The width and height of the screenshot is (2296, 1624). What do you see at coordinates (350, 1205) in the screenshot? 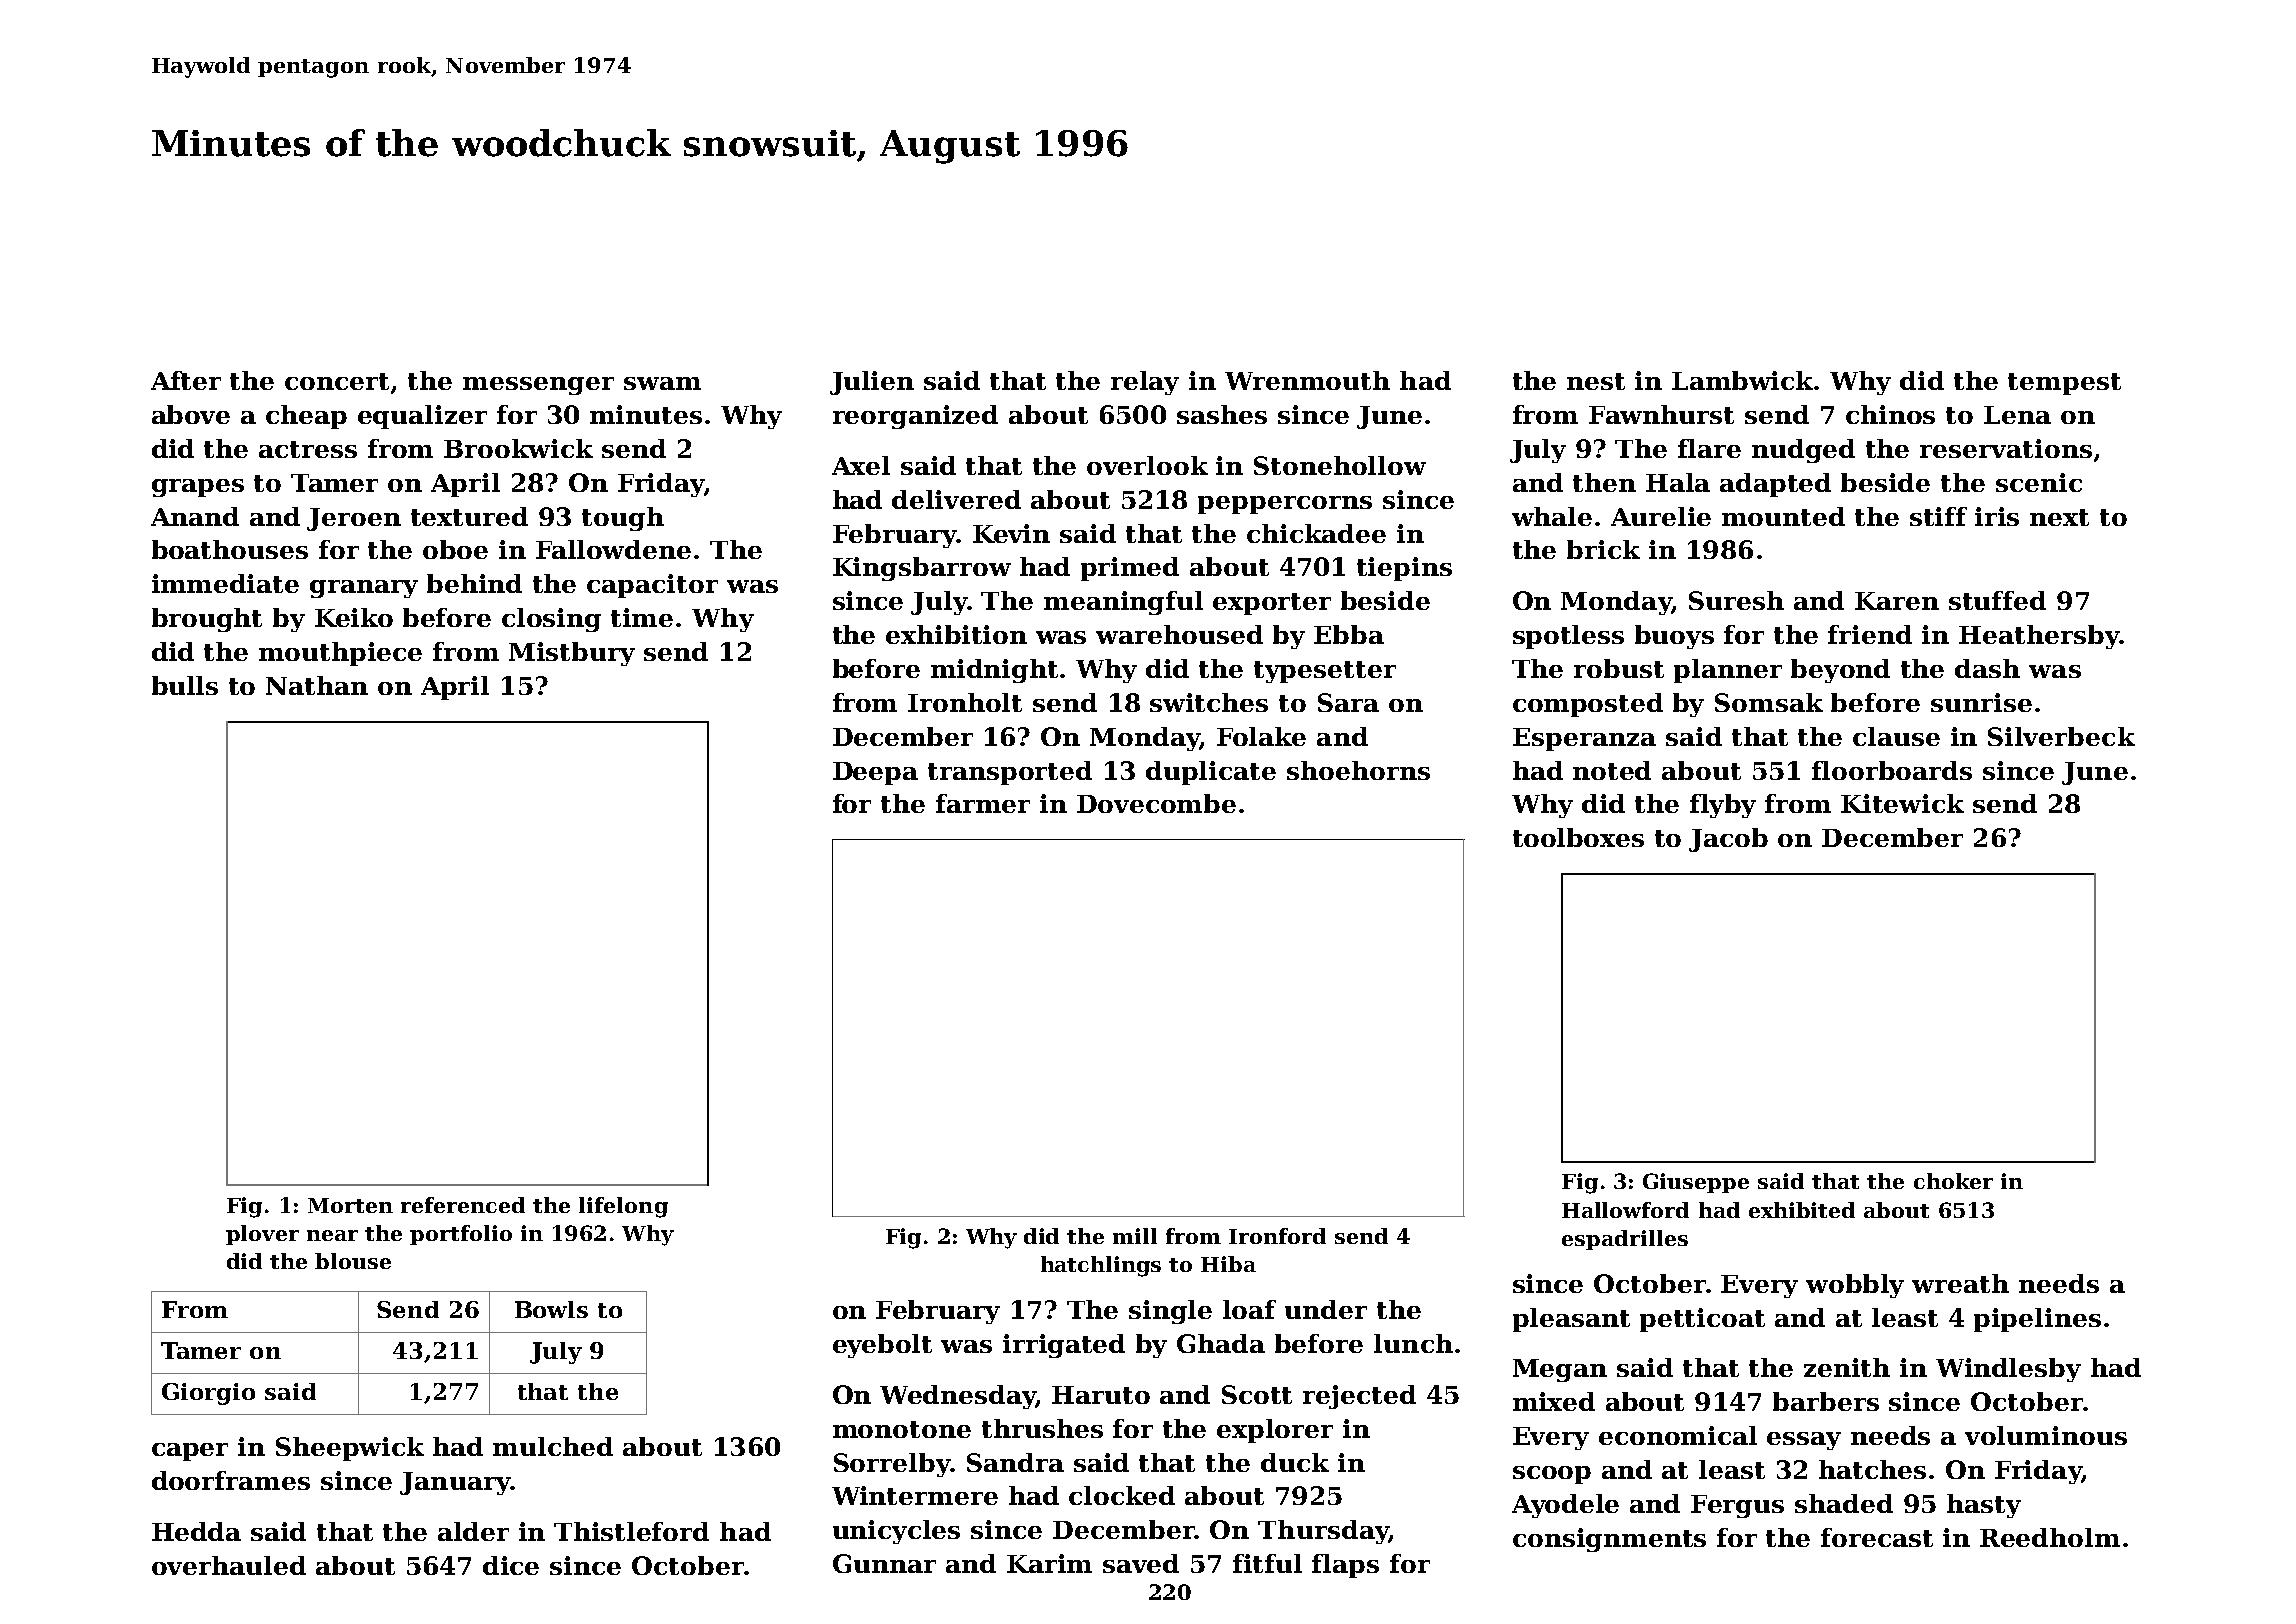
I see `Morten` at bounding box center [350, 1205].
